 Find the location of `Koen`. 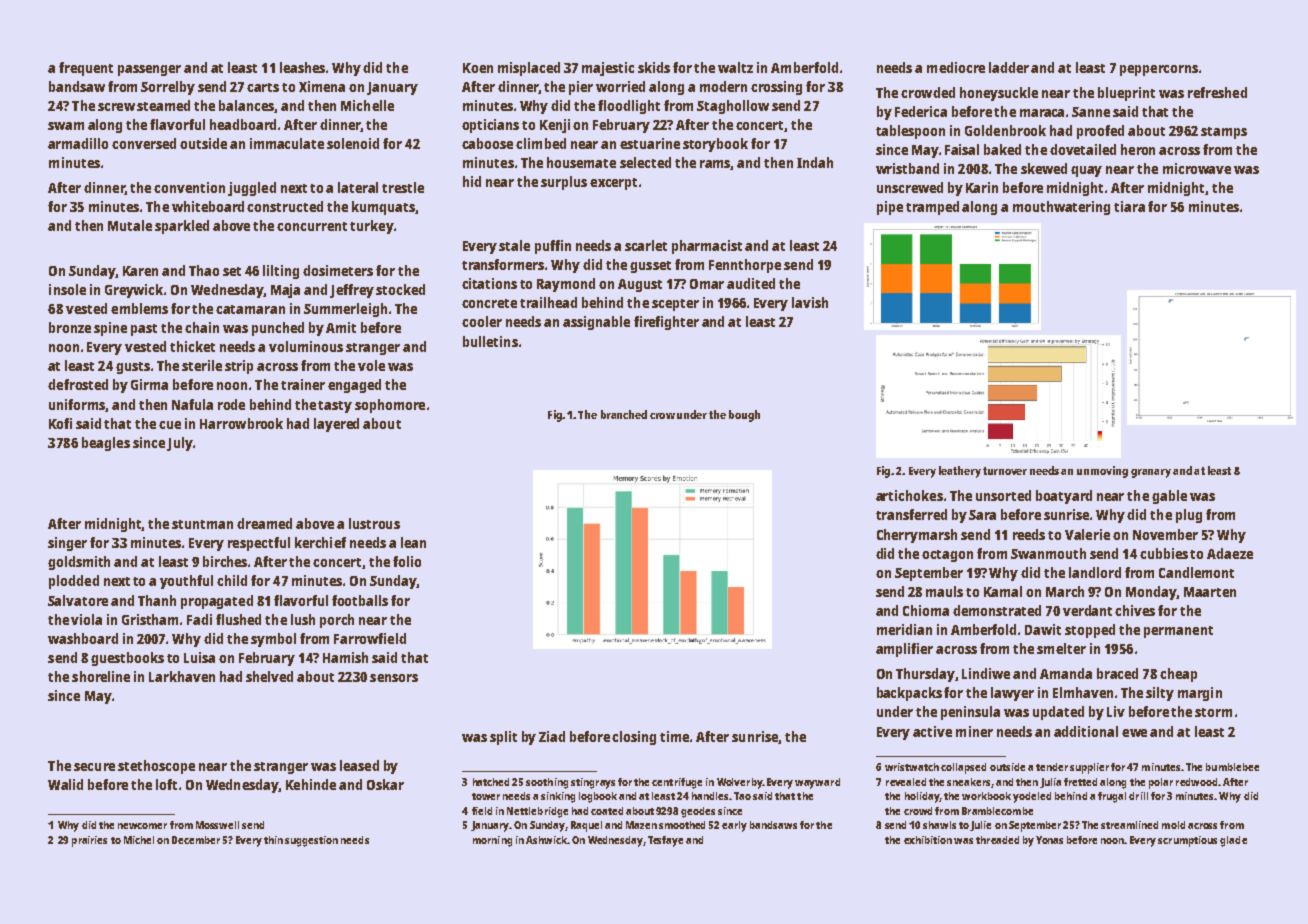

Koen is located at coordinates (478, 68).
